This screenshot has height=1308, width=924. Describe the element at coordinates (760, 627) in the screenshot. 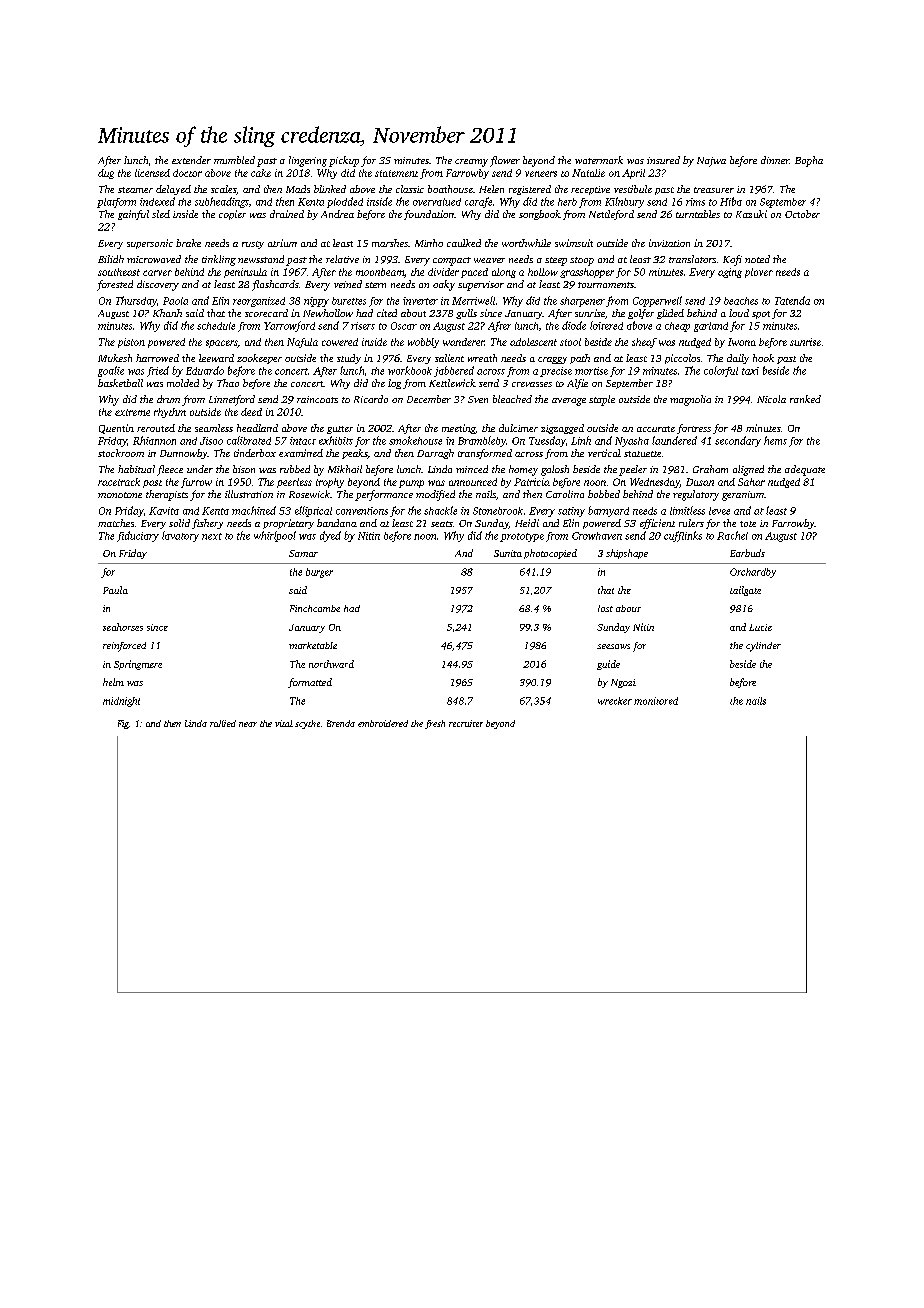

I see `Lucie` at that location.
